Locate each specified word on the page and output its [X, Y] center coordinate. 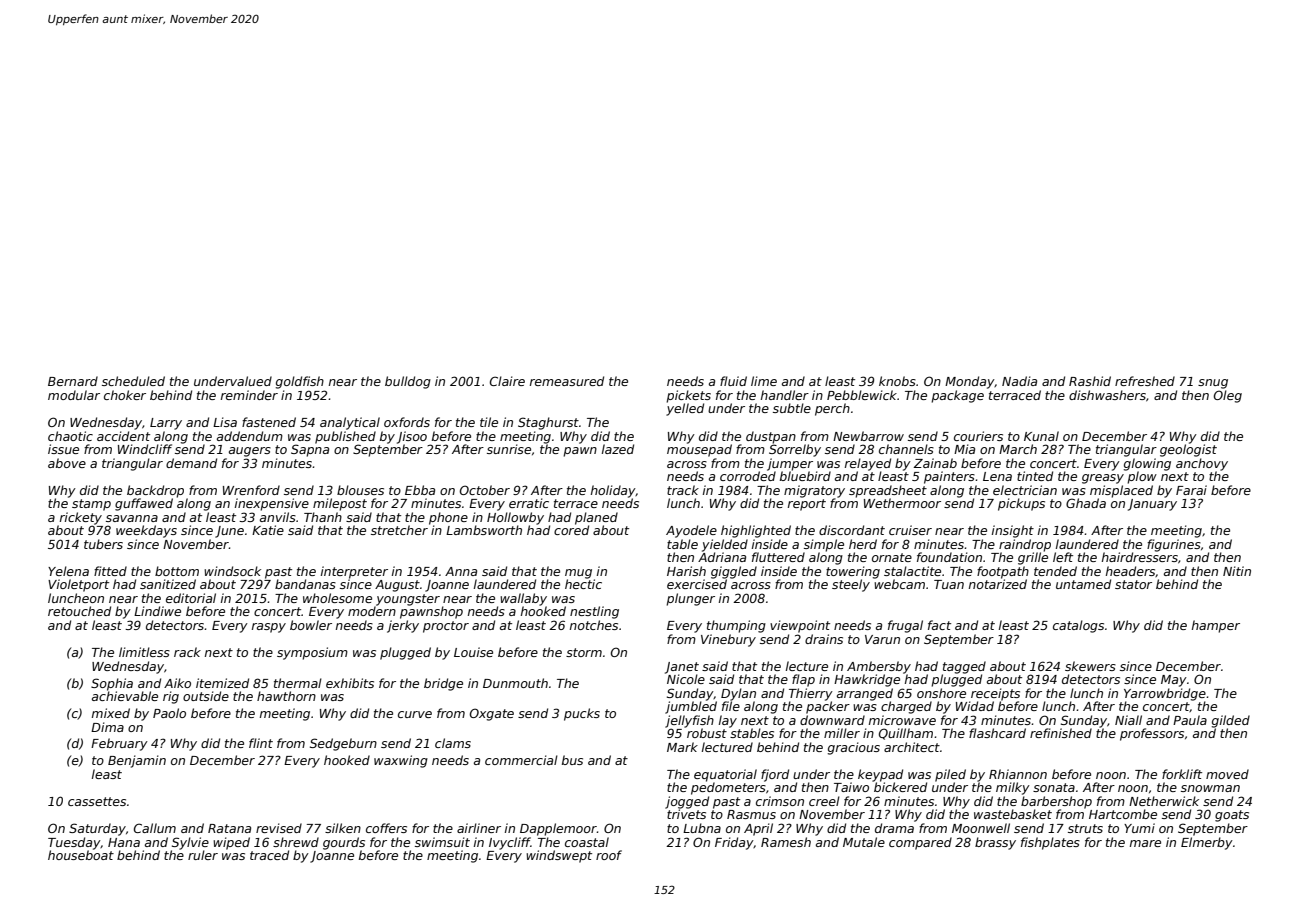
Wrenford [251, 490]
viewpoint [800, 626]
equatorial [725, 775]
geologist [1188, 450]
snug [1213, 384]
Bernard [73, 381]
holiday [613, 491]
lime [764, 381]
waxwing [401, 761]
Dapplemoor [558, 829]
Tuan [949, 584]
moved [1227, 774]
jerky [403, 626]
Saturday [97, 829]
